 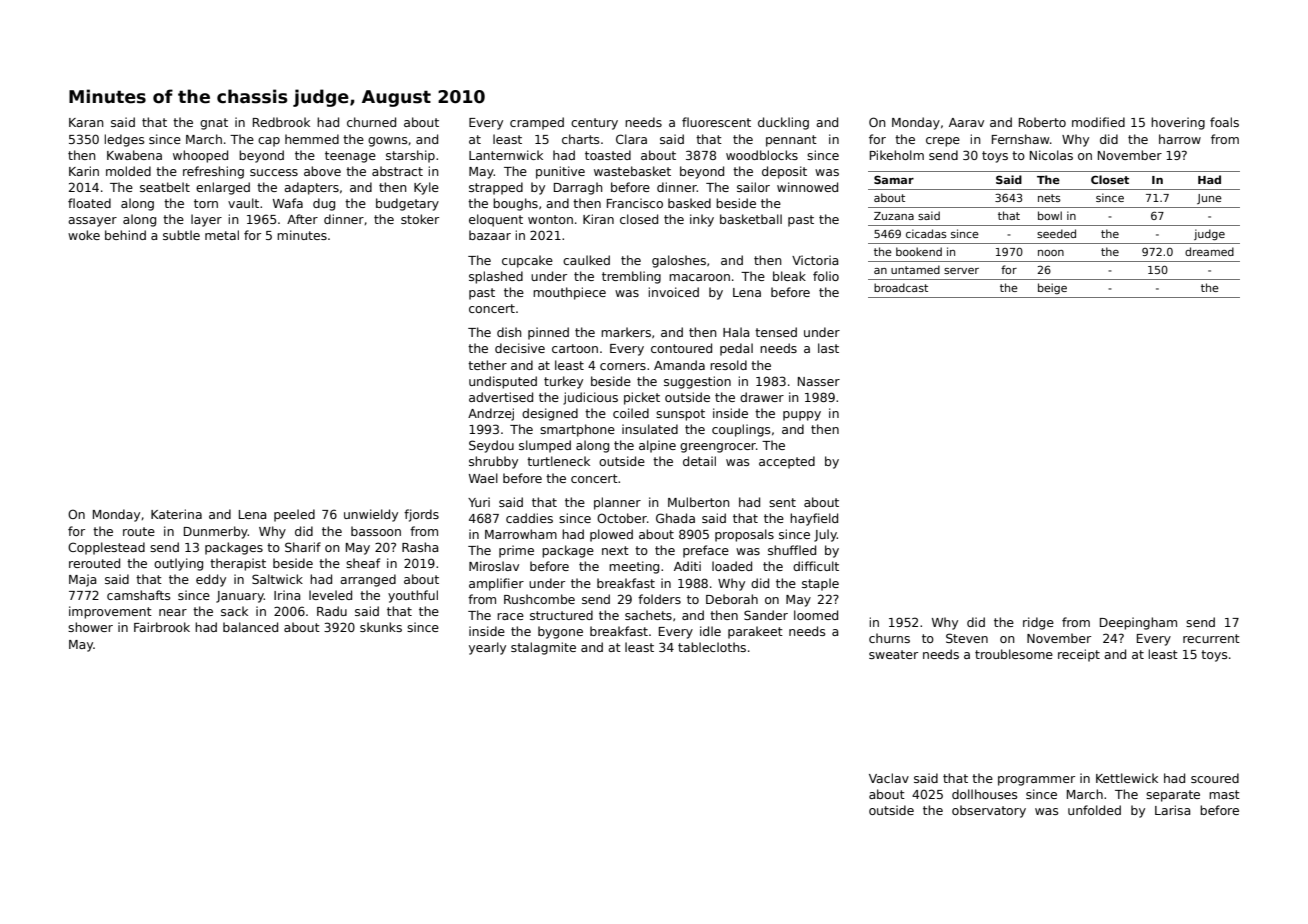 What do you see at coordinates (679, 261) in the screenshot?
I see `galoshes` at bounding box center [679, 261].
